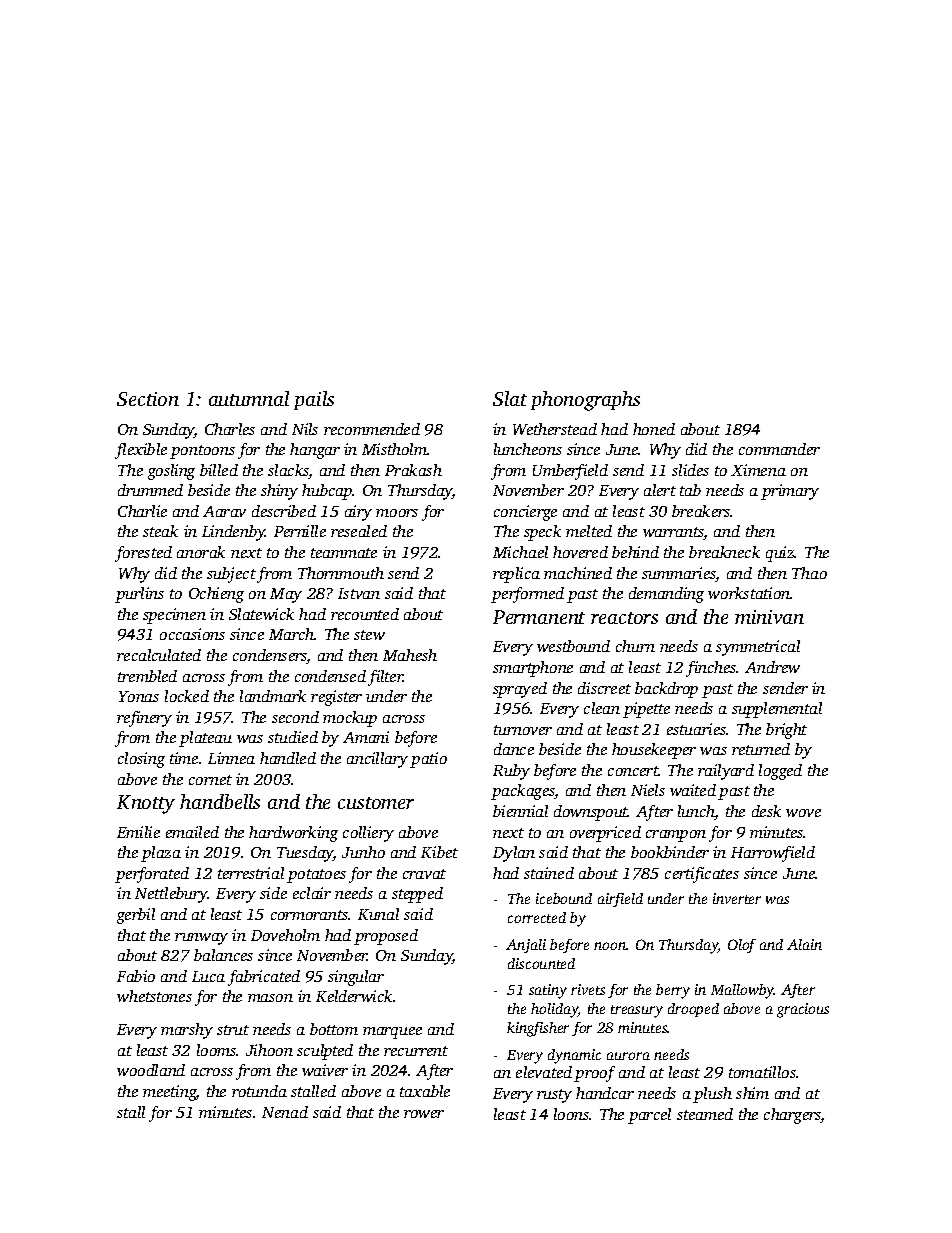 The height and width of the document is (1233, 952). Describe the element at coordinates (170, 1093) in the document. I see `meeting` at that location.
